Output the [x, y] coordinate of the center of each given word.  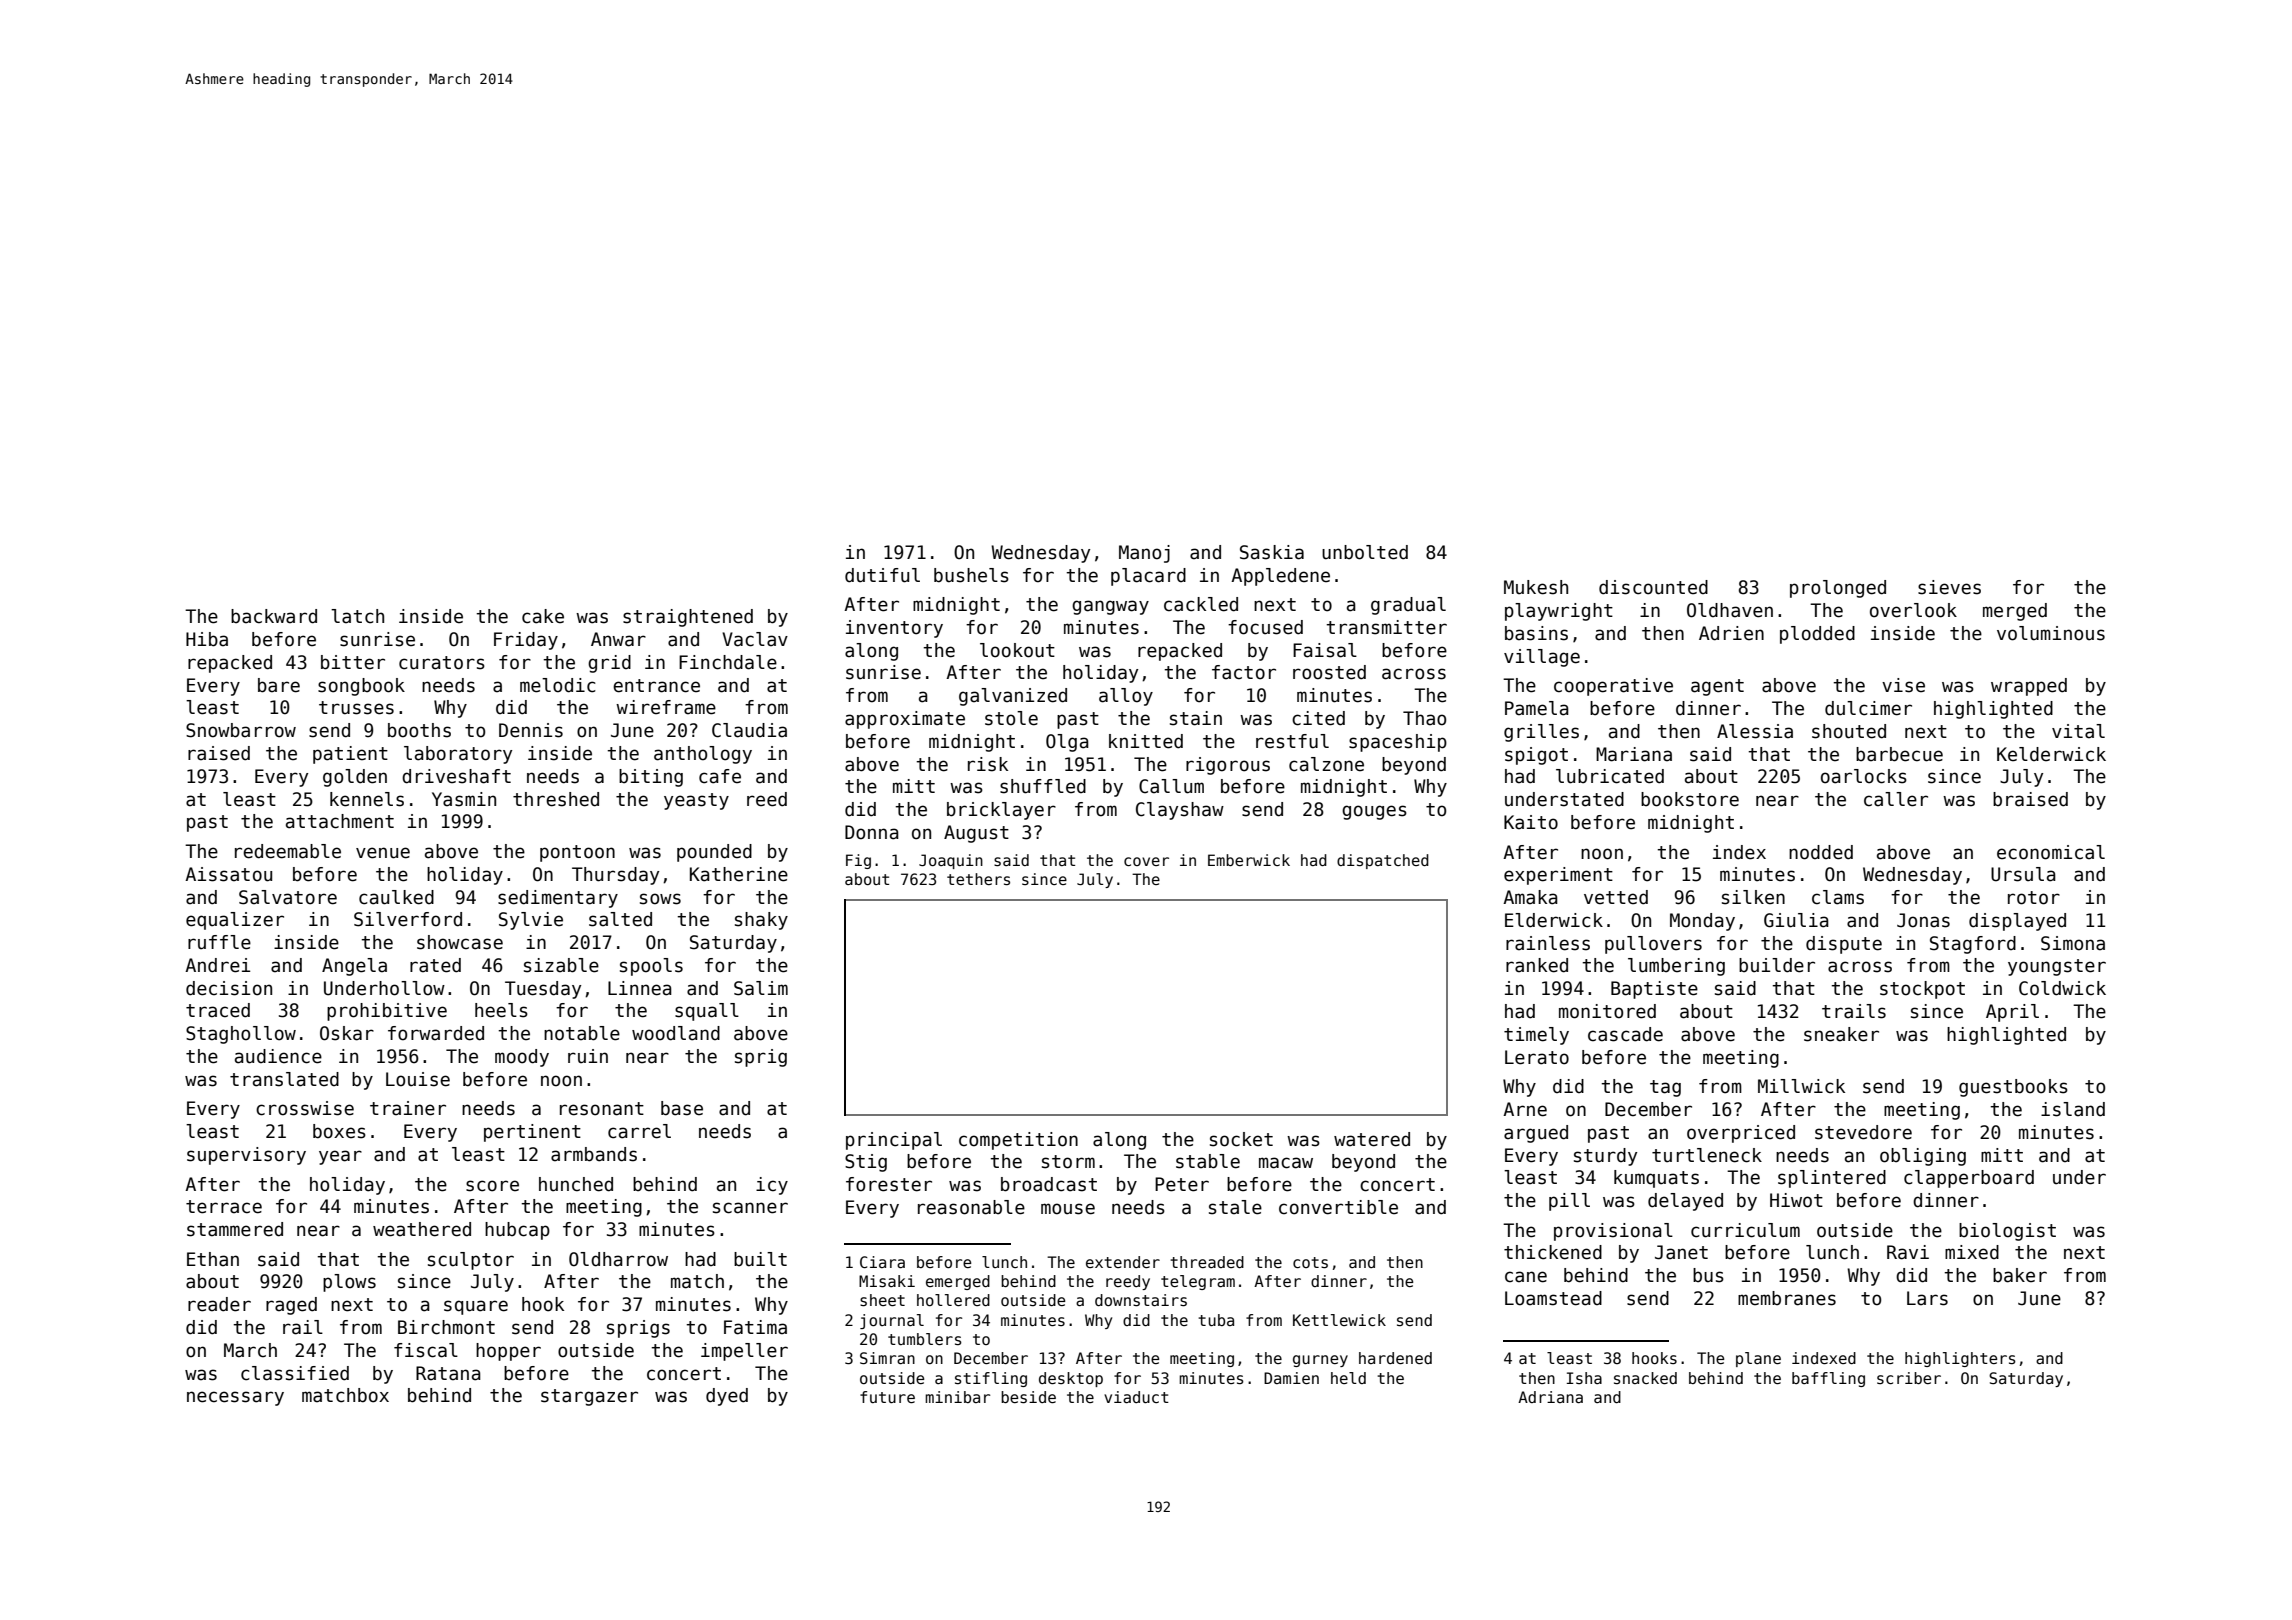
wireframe [666, 707]
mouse [1068, 1209]
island [2073, 1109]
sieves [1949, 587]
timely [1536, 1036]
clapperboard [1969, 1179]
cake [543, 616]
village [1542, 658]
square [476, 1307]
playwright [1559, 612]
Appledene [1280, 577]
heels [501, 1010]
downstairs [1141, 1300]
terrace [224, 1207]
